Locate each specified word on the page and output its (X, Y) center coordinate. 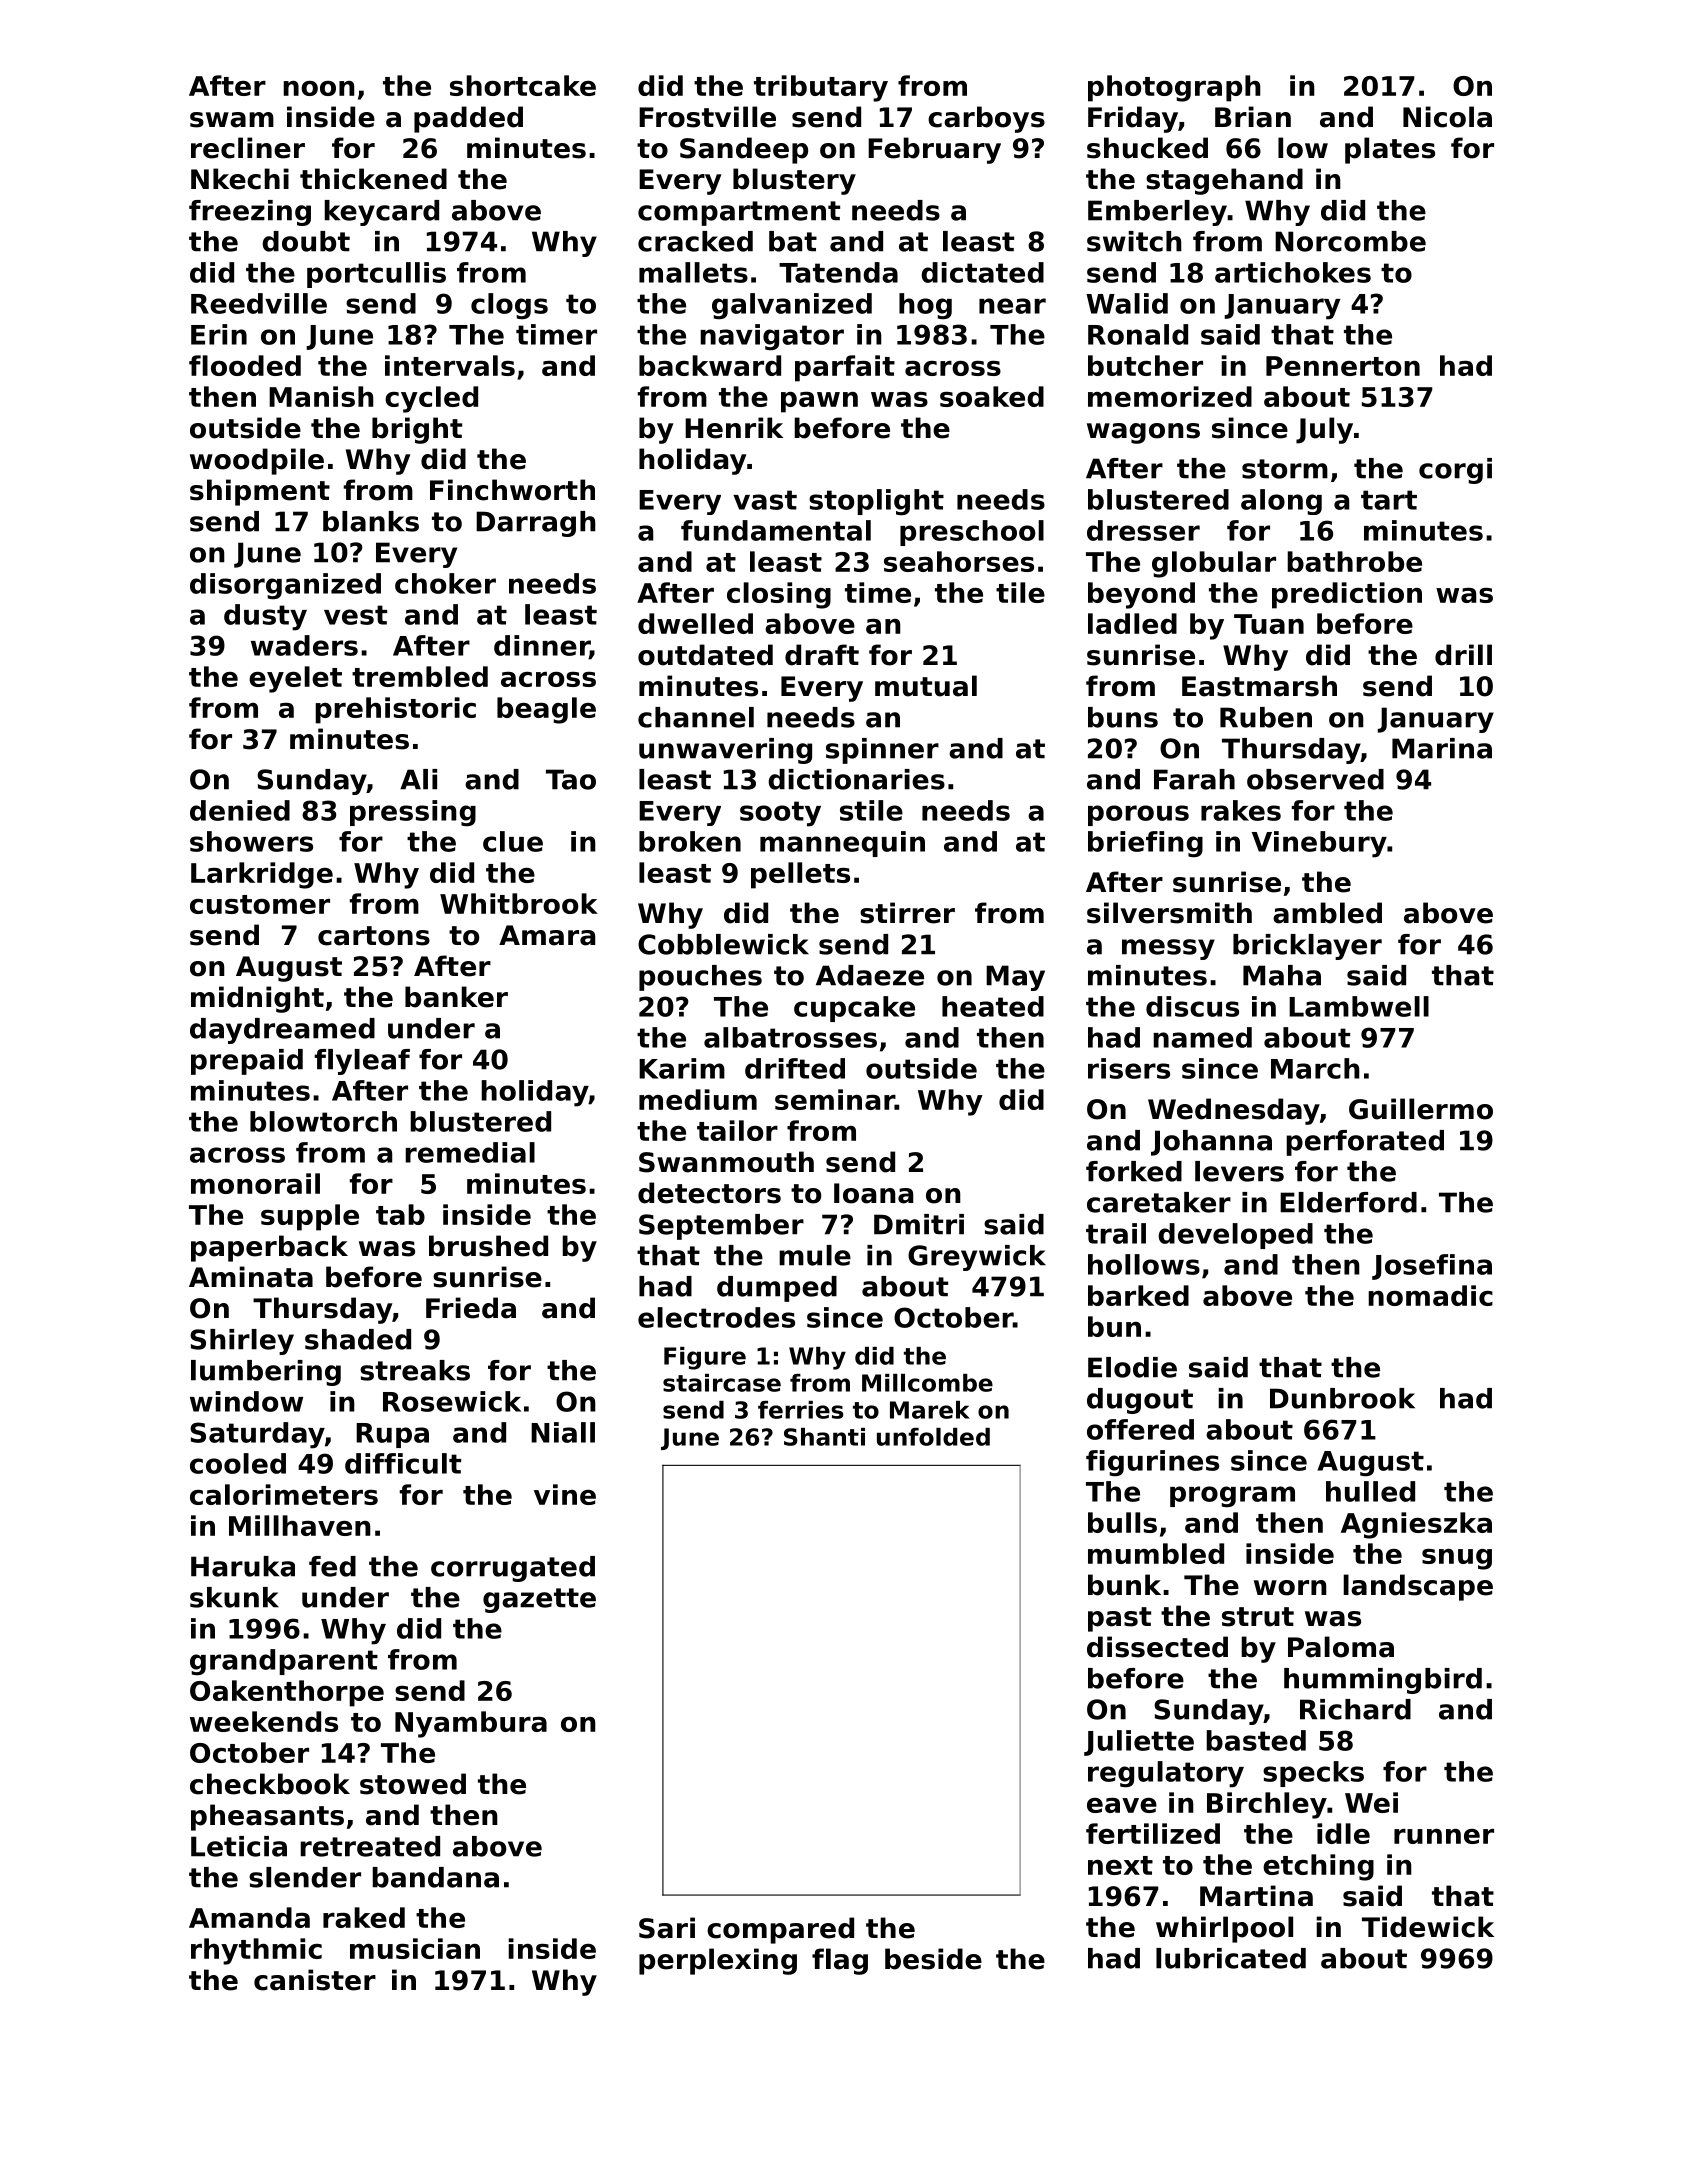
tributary (821, 88)
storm (1285, 469)
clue (513, 841)
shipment (260, 492)
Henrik (734, 428)
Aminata (251, 1277)
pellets (800, 875)
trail (1116, 1233)
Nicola (1447, 117)
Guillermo (1421, 1109)
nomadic (1430, 1295)
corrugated (513, 1569)
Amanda (249, 1917)
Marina (1442, 748)
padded (468, 119)
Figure (705, 1358)
